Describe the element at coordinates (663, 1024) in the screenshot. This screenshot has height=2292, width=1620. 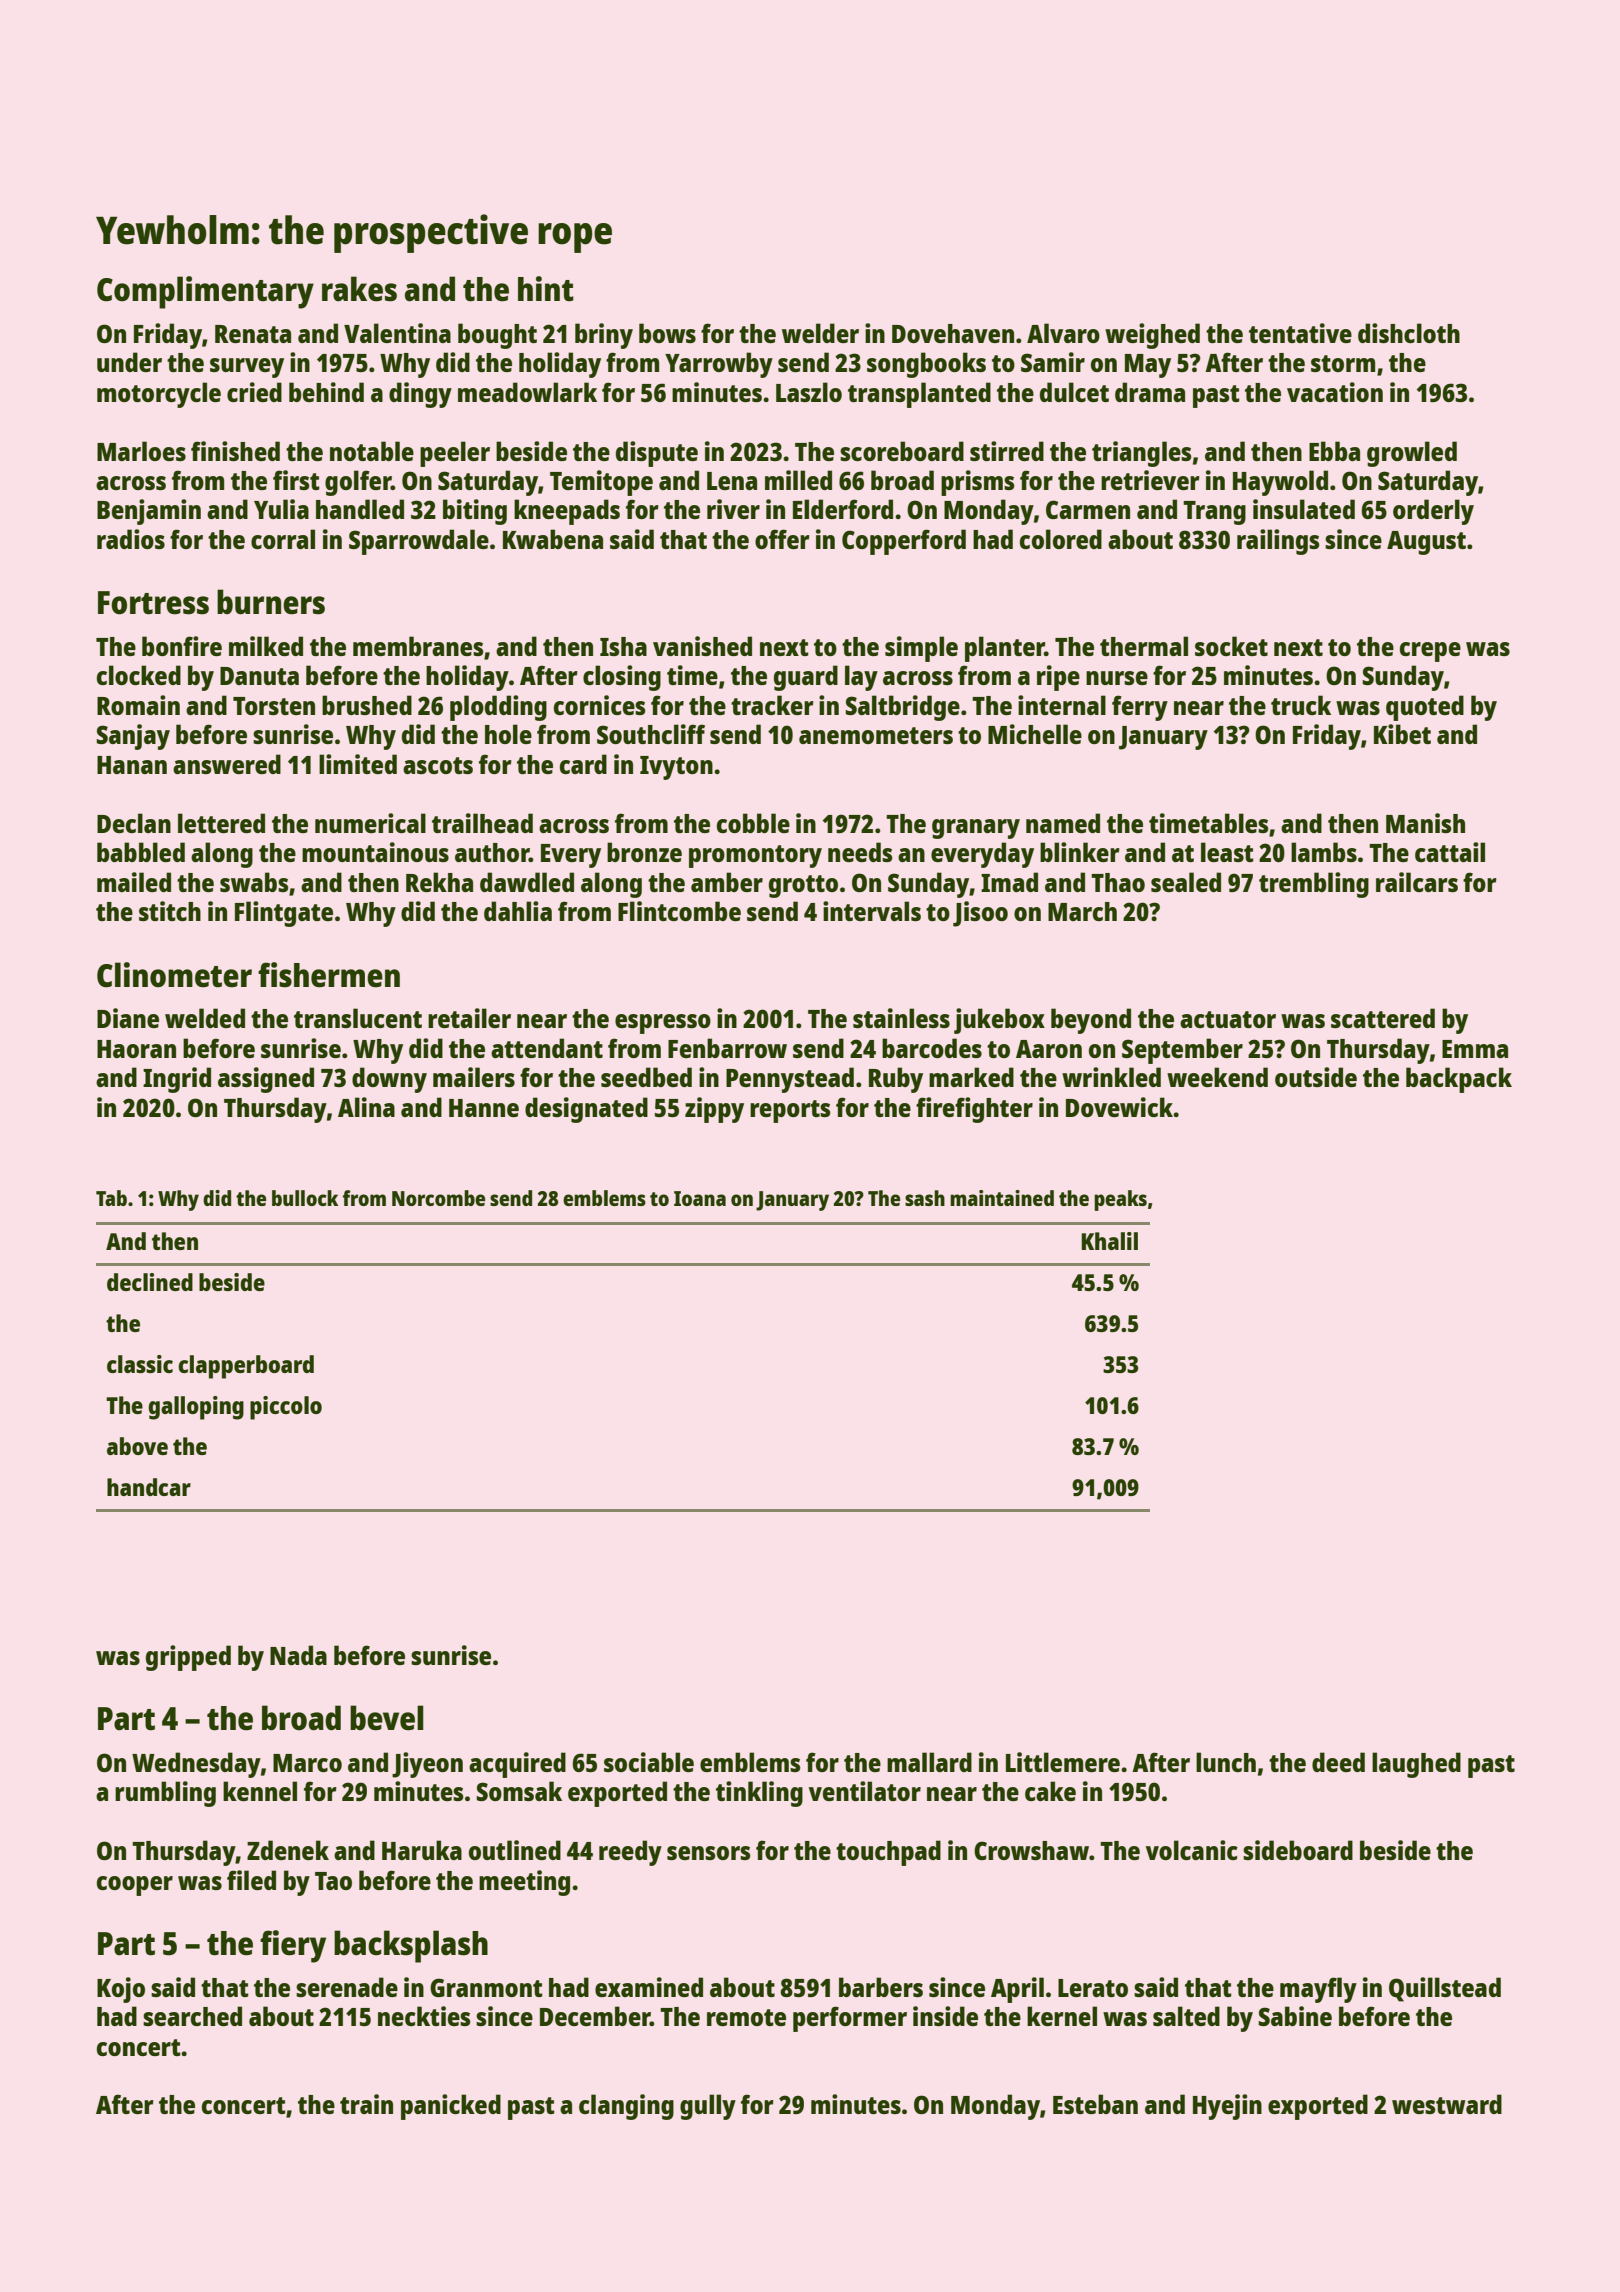
I see `espresso` at that location.
